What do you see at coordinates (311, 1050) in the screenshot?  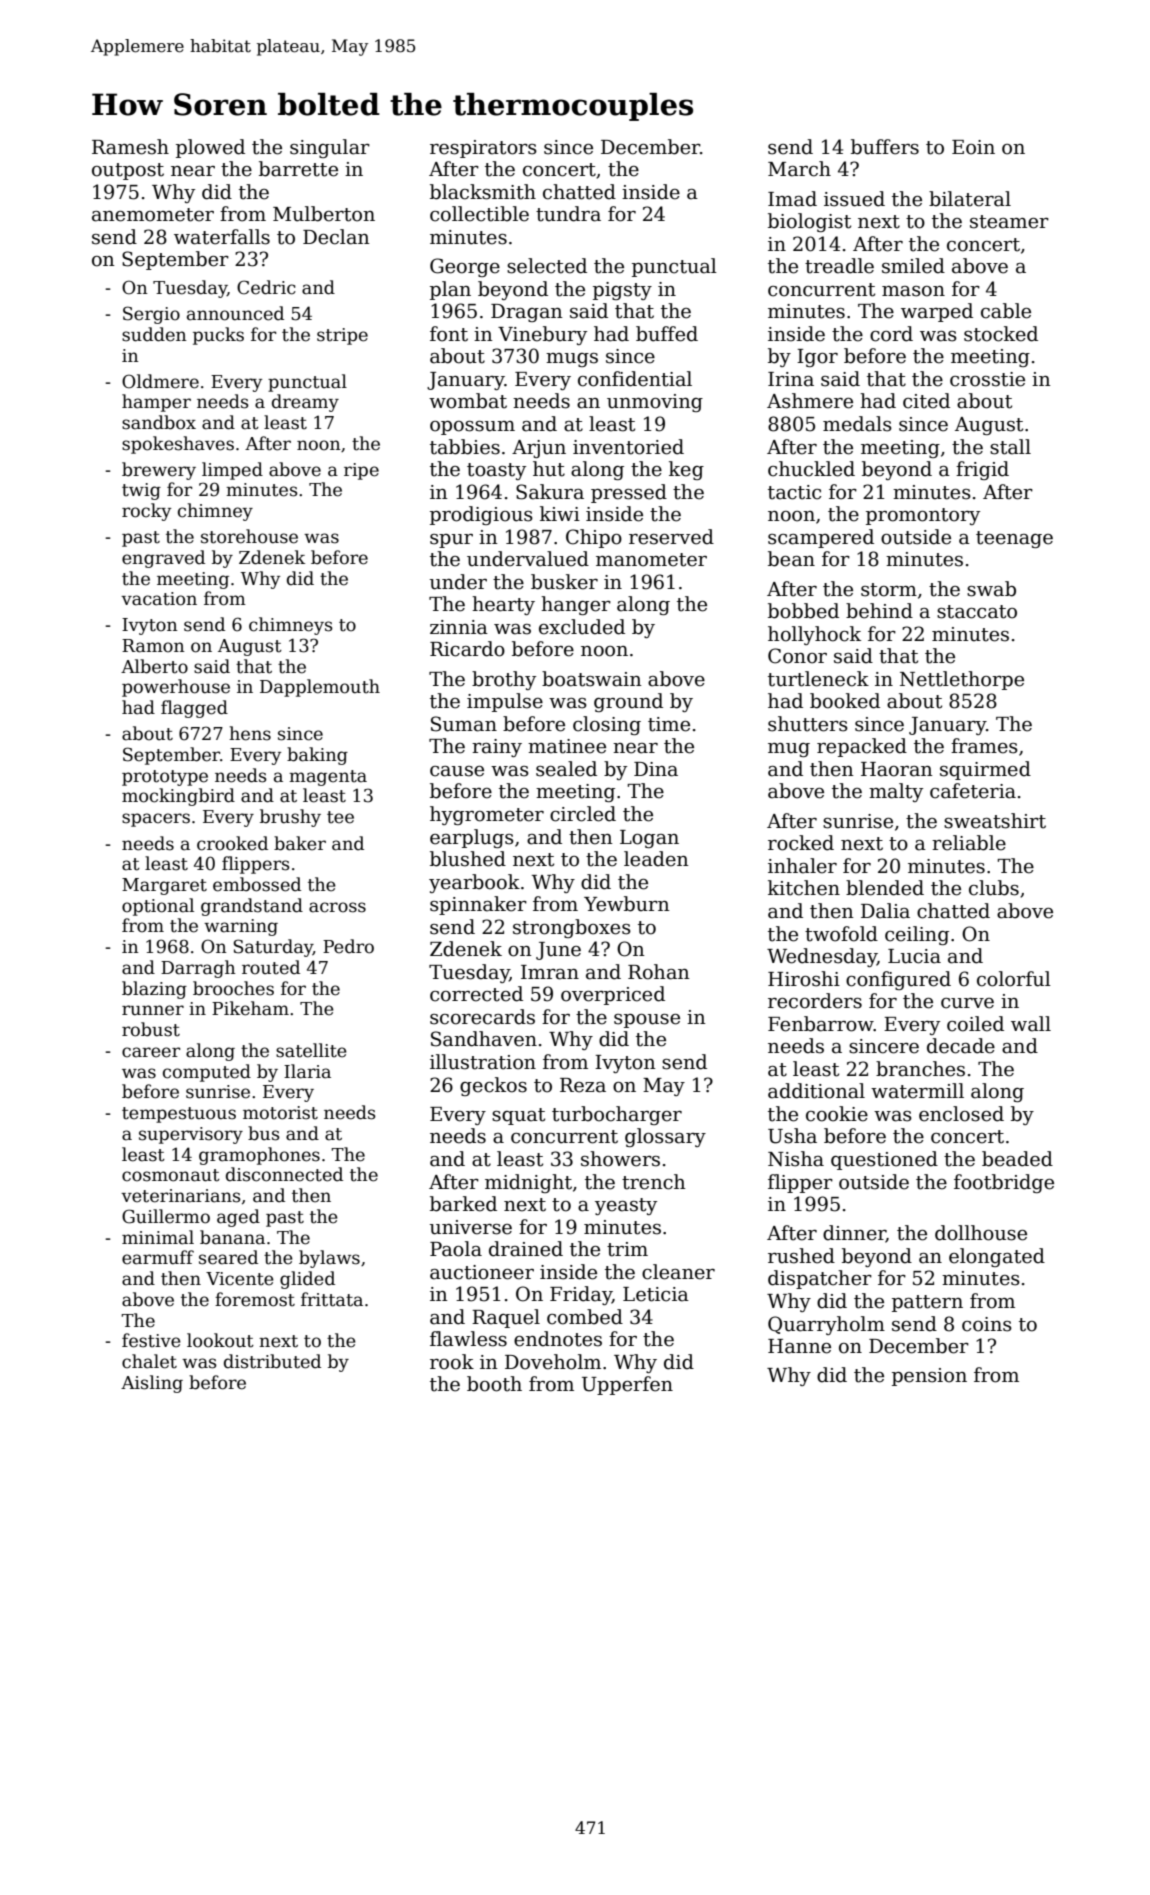 I see `satellite` at bounding box center [311, 1050].
